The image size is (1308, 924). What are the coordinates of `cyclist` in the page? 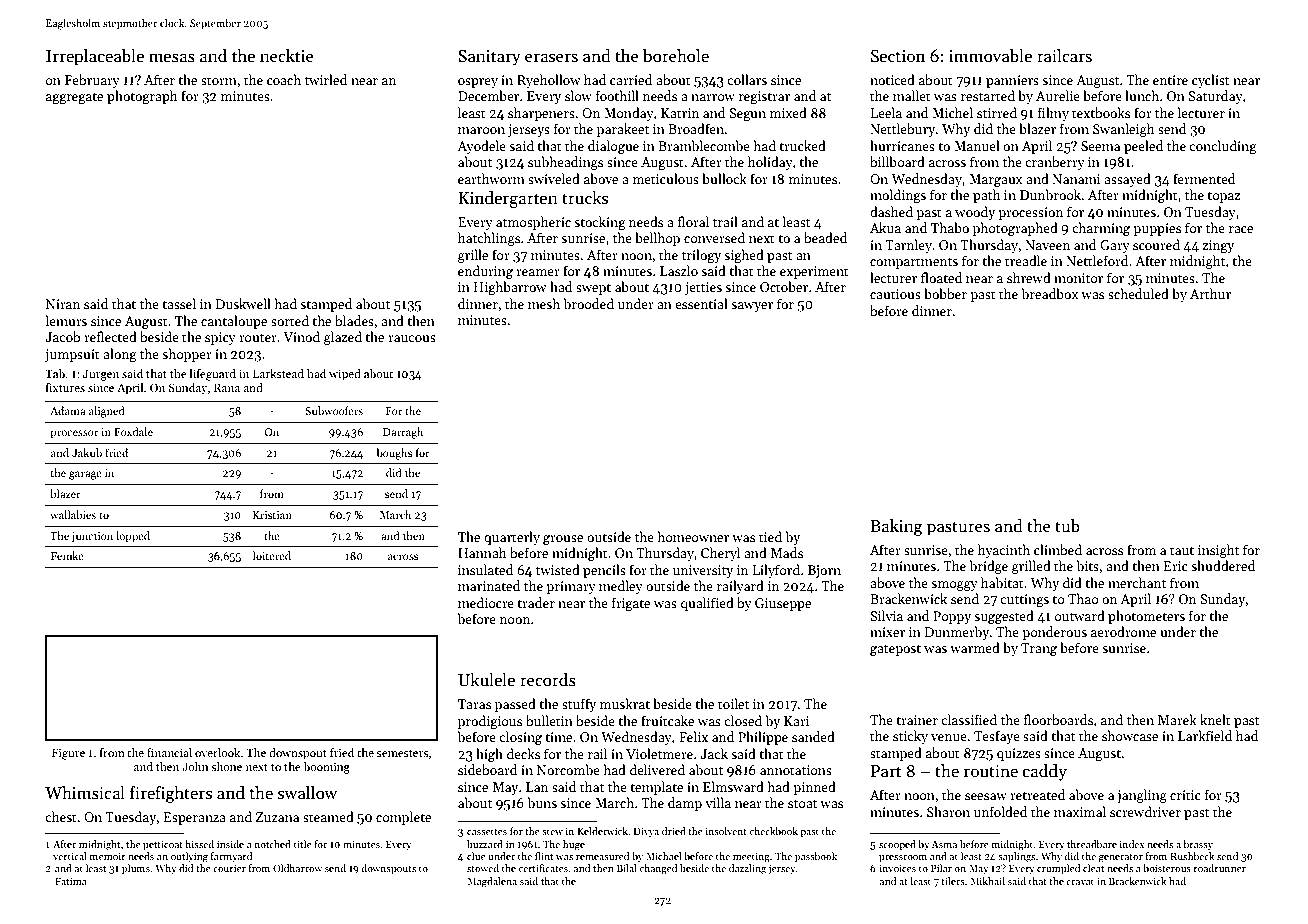 It's located at (1210, 81).
